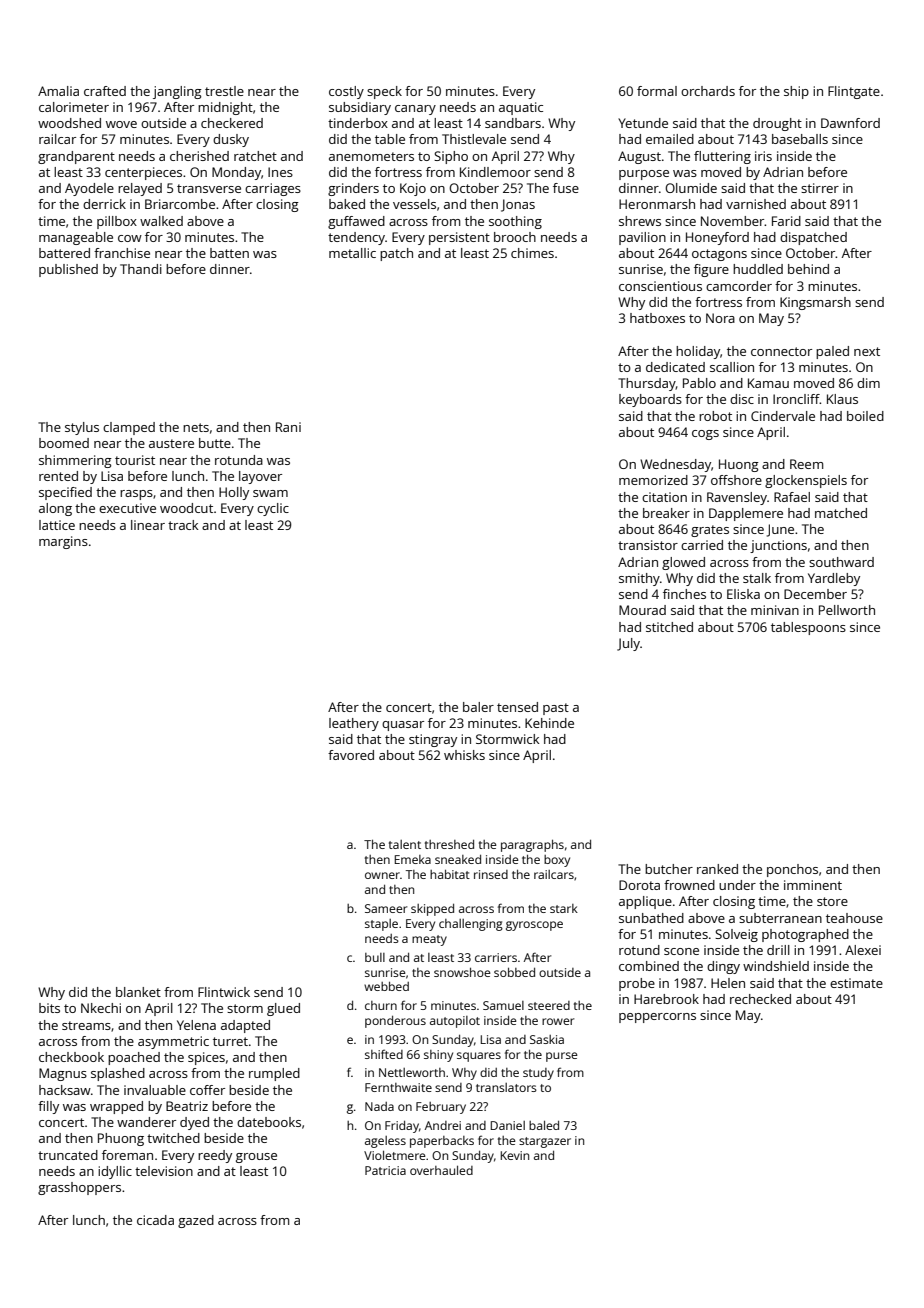  Describe the element at coordinates (491, 874) in the screenshot. I see `rinsed` at that location.
